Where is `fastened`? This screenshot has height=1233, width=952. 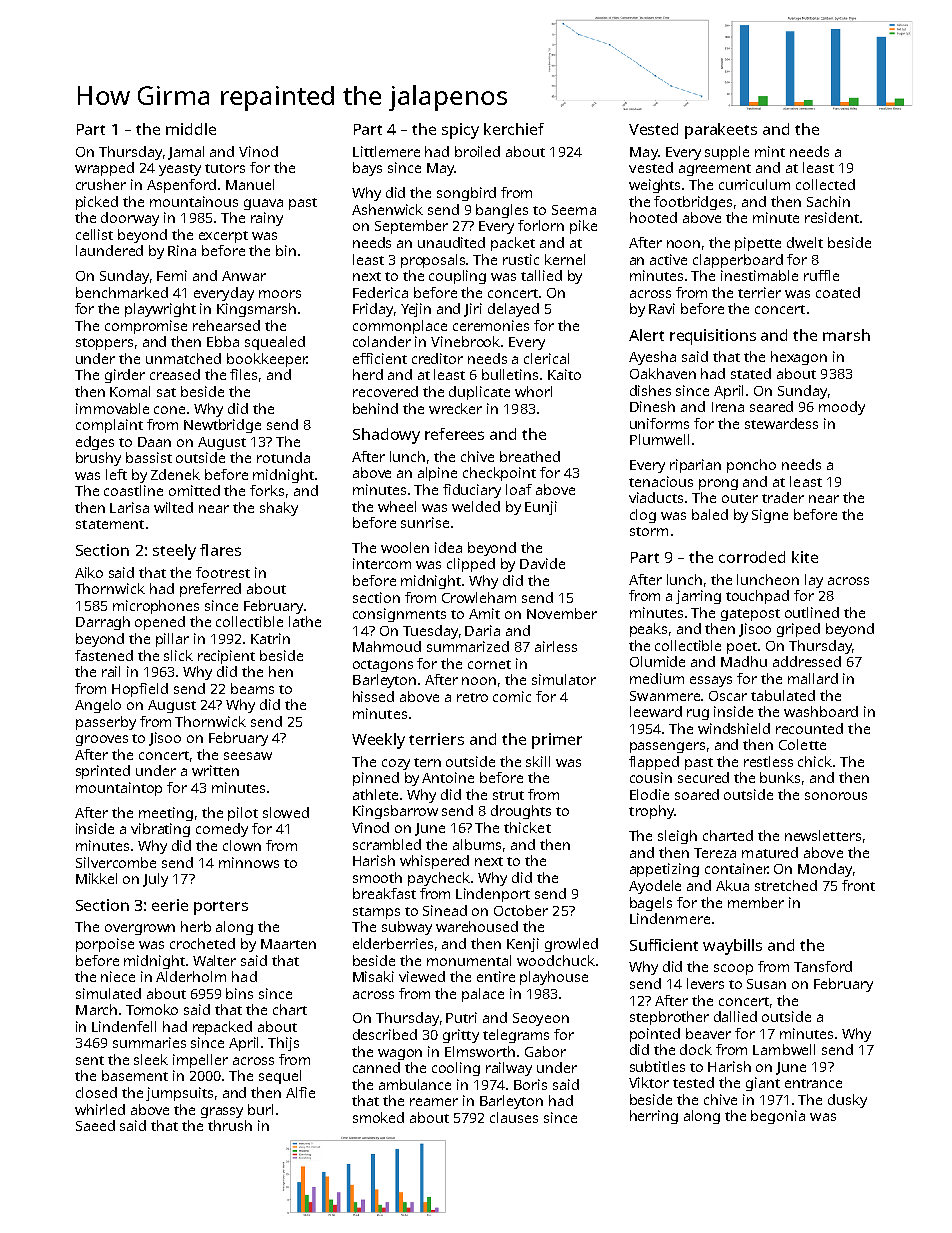
fastened is located at coordinates (104, 655).
